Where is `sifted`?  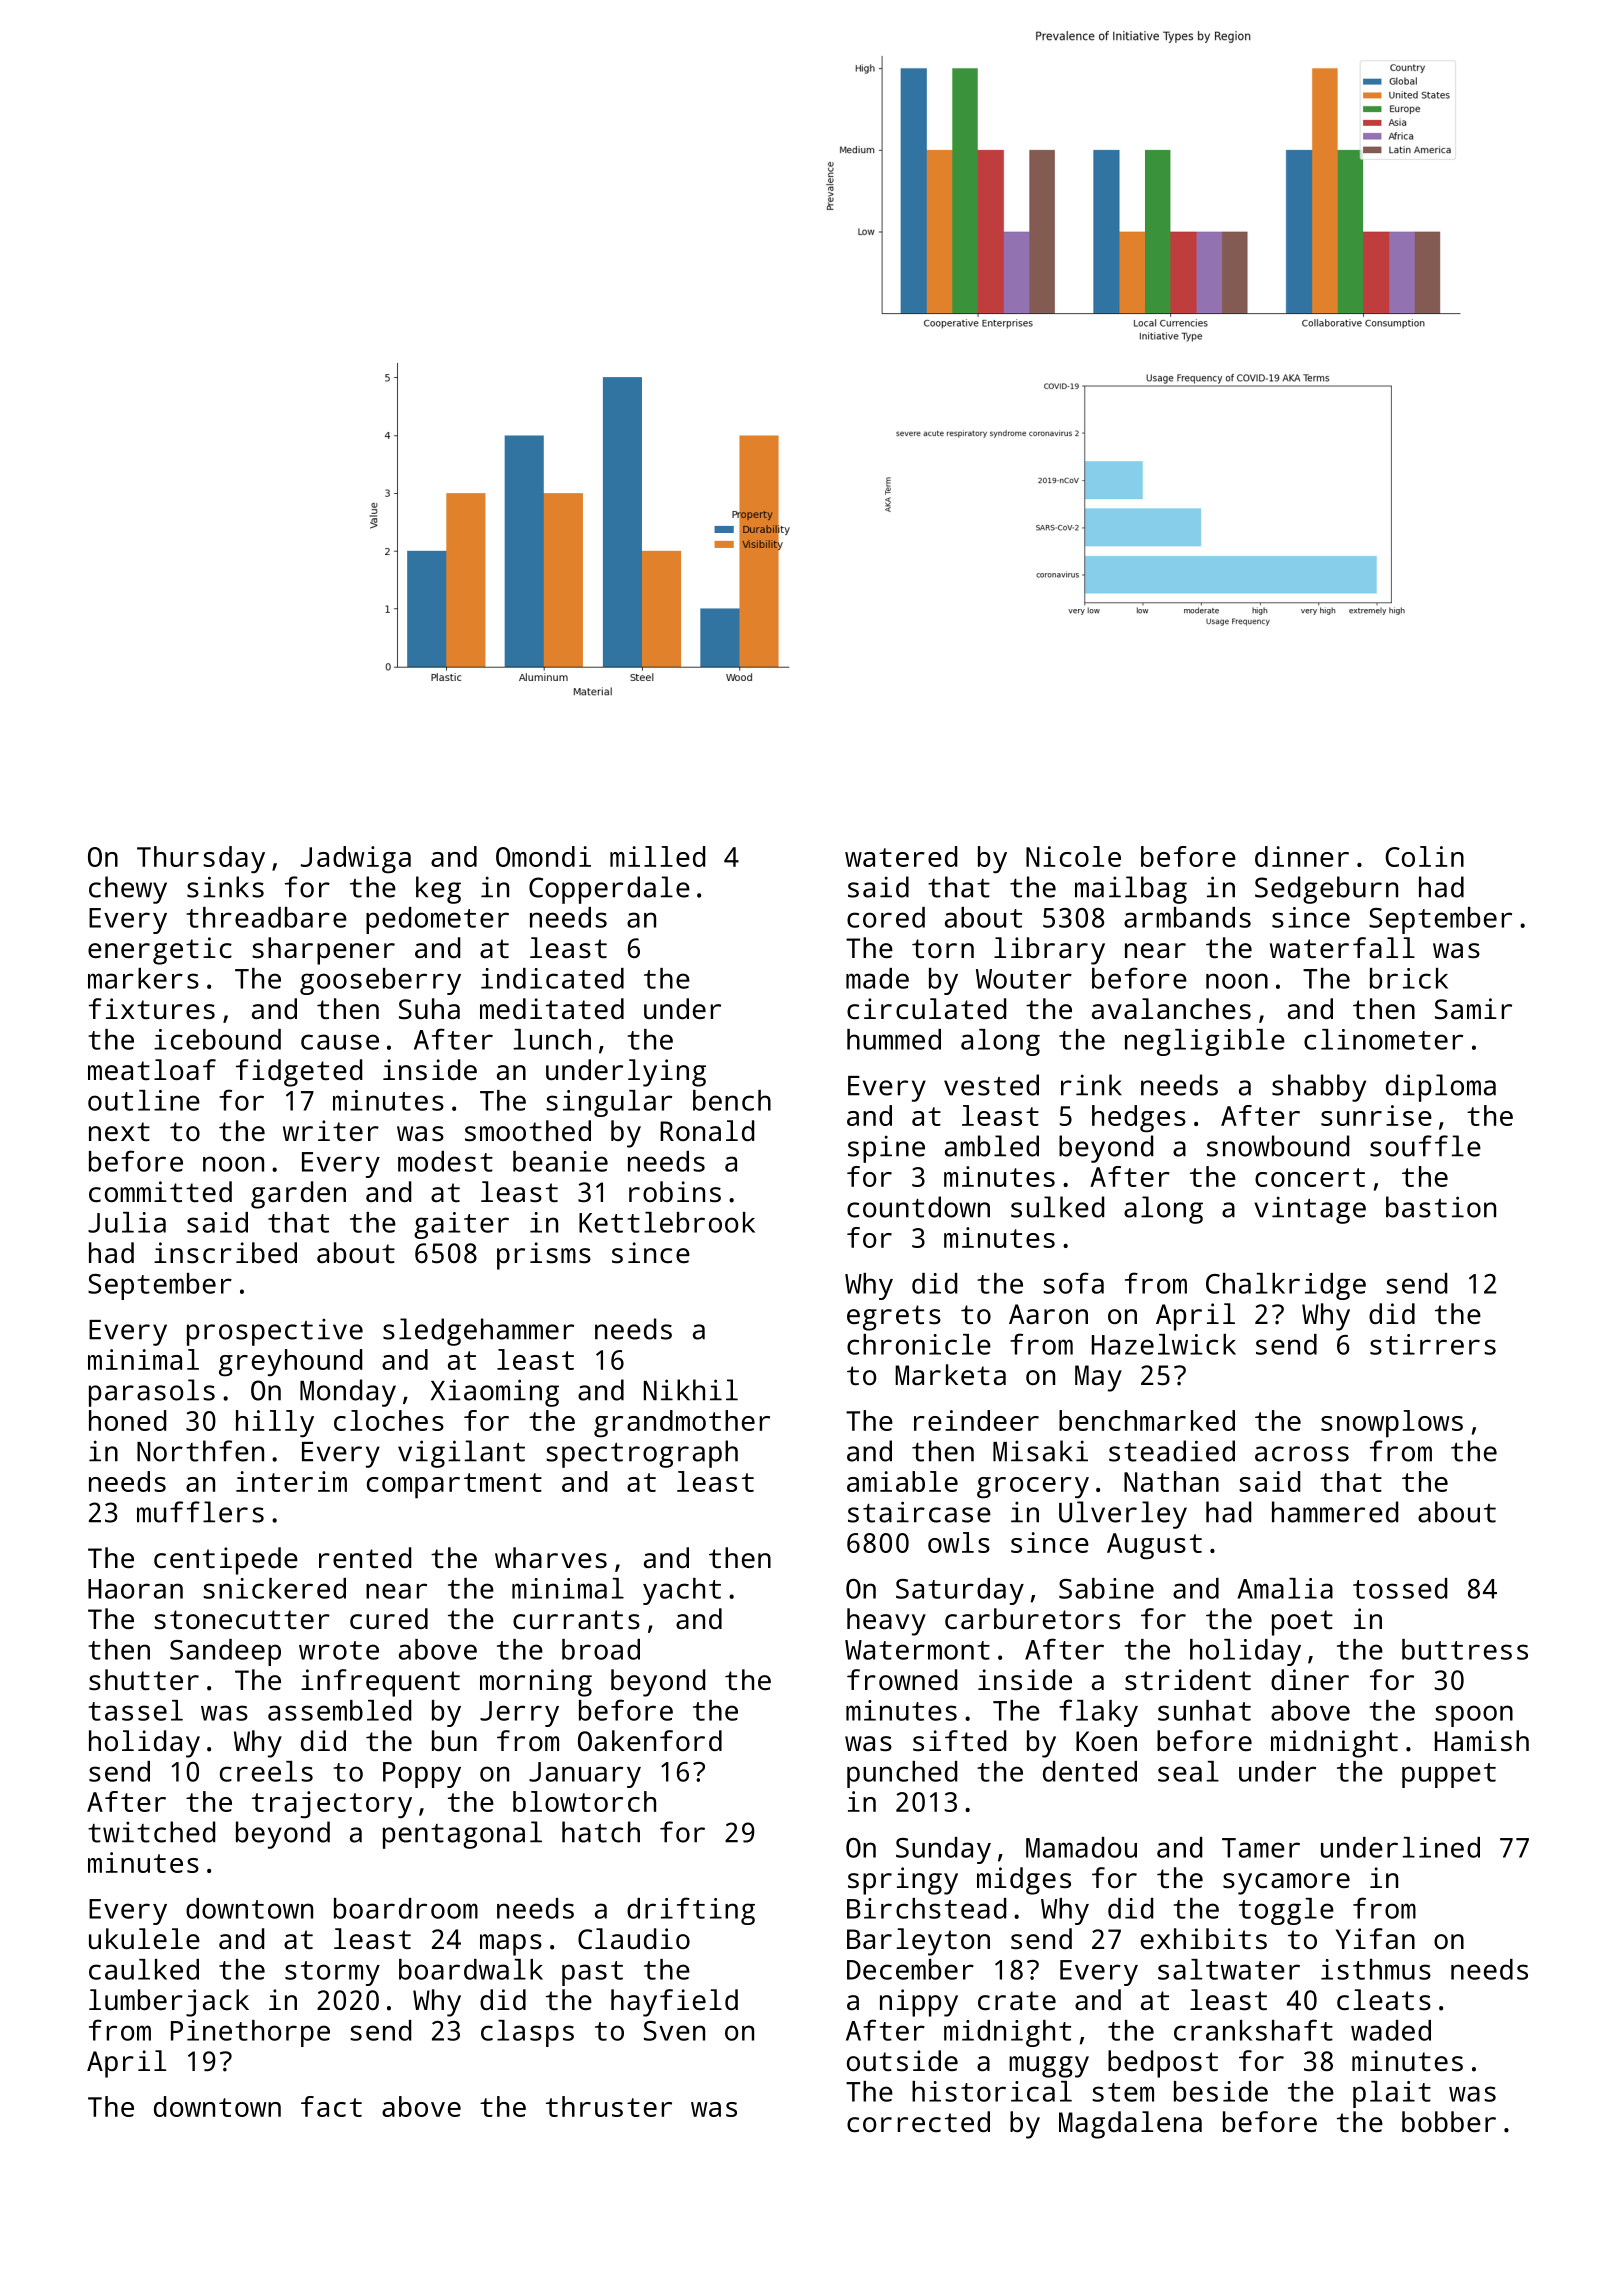
sifted is located at coordinates (959, 1740).
